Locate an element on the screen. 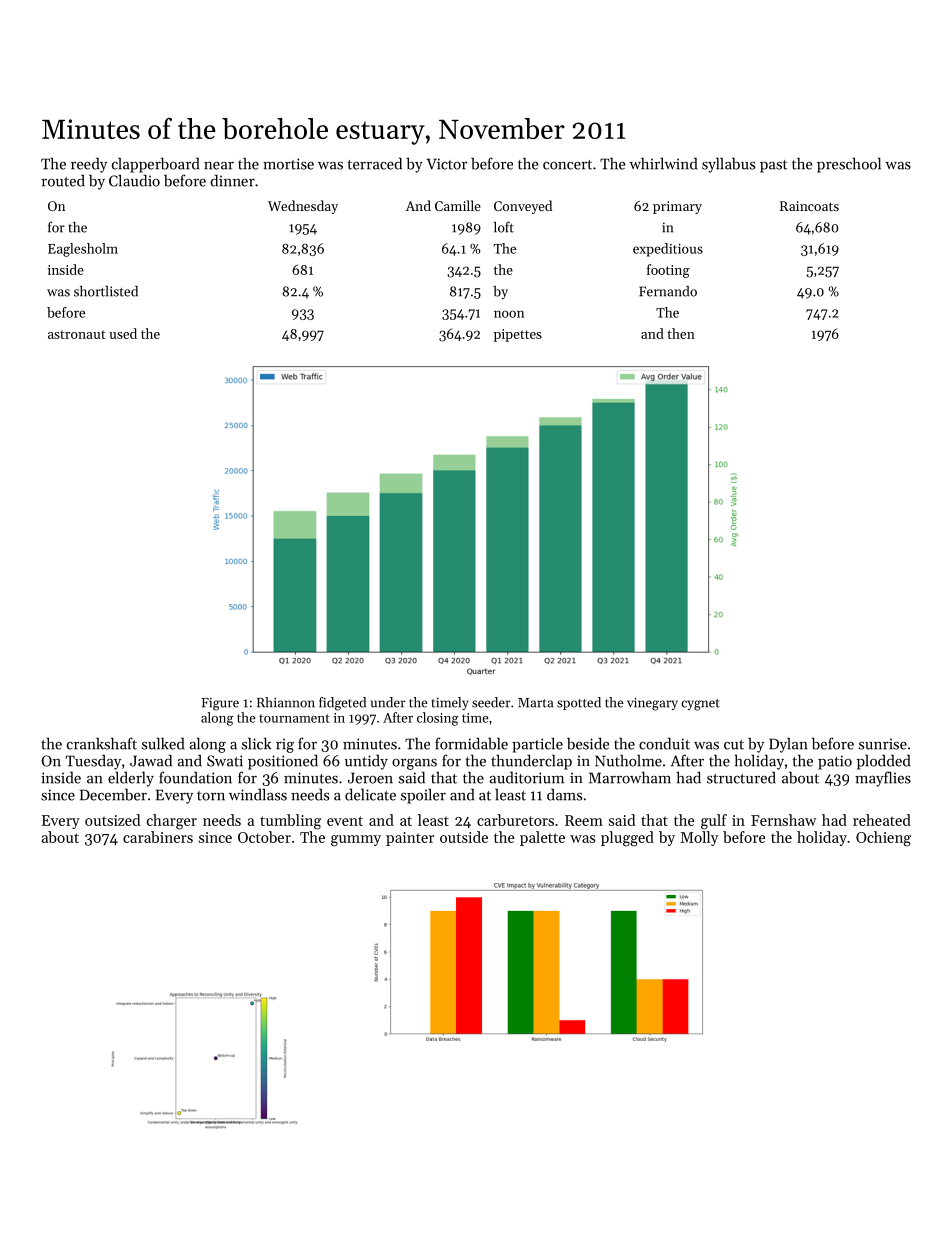 This screenshot has height=1233, width=952. Fernando is located at coordinates (668, 291).
